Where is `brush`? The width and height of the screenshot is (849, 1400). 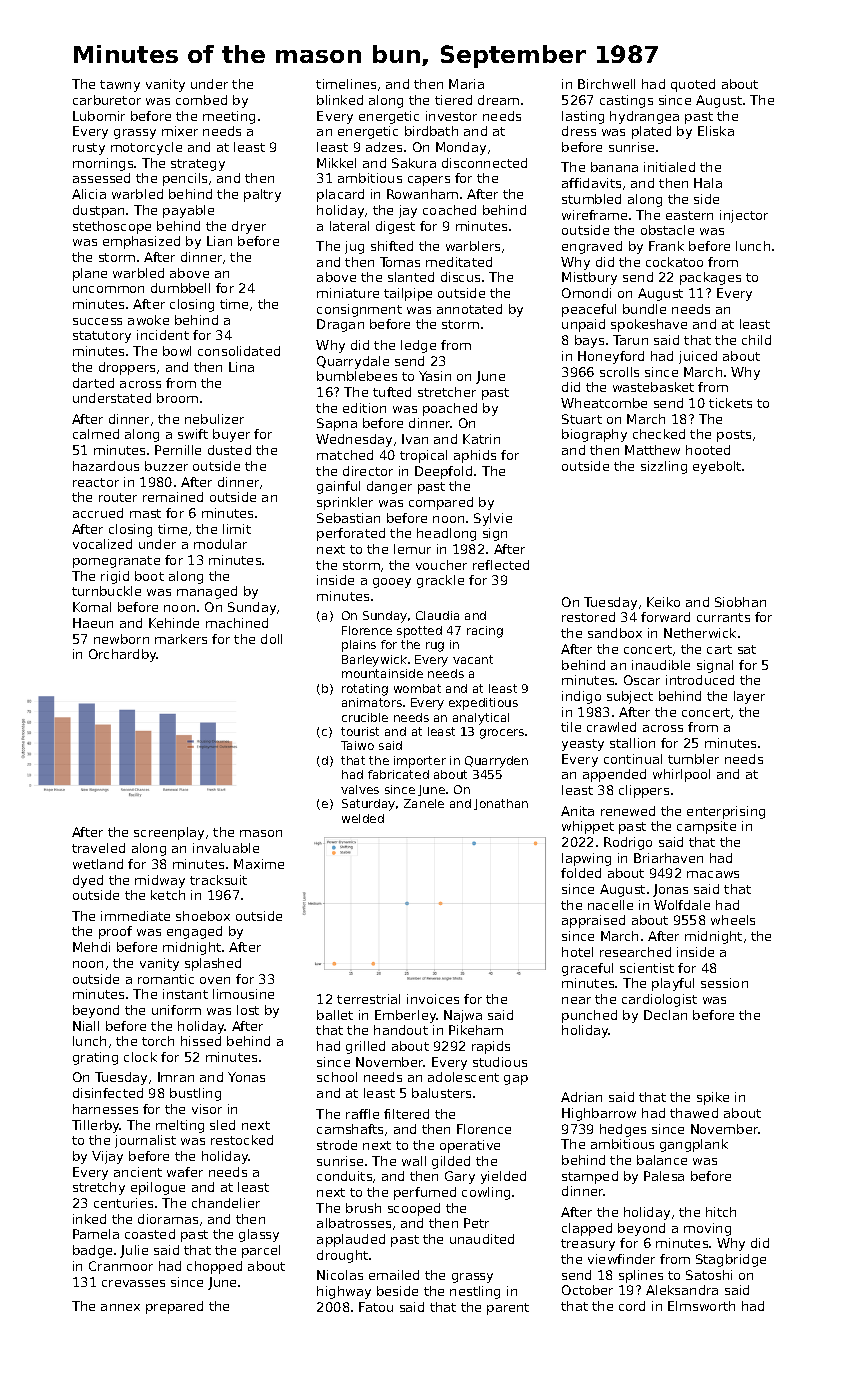 brush is located at coordinates (363, 1208).
